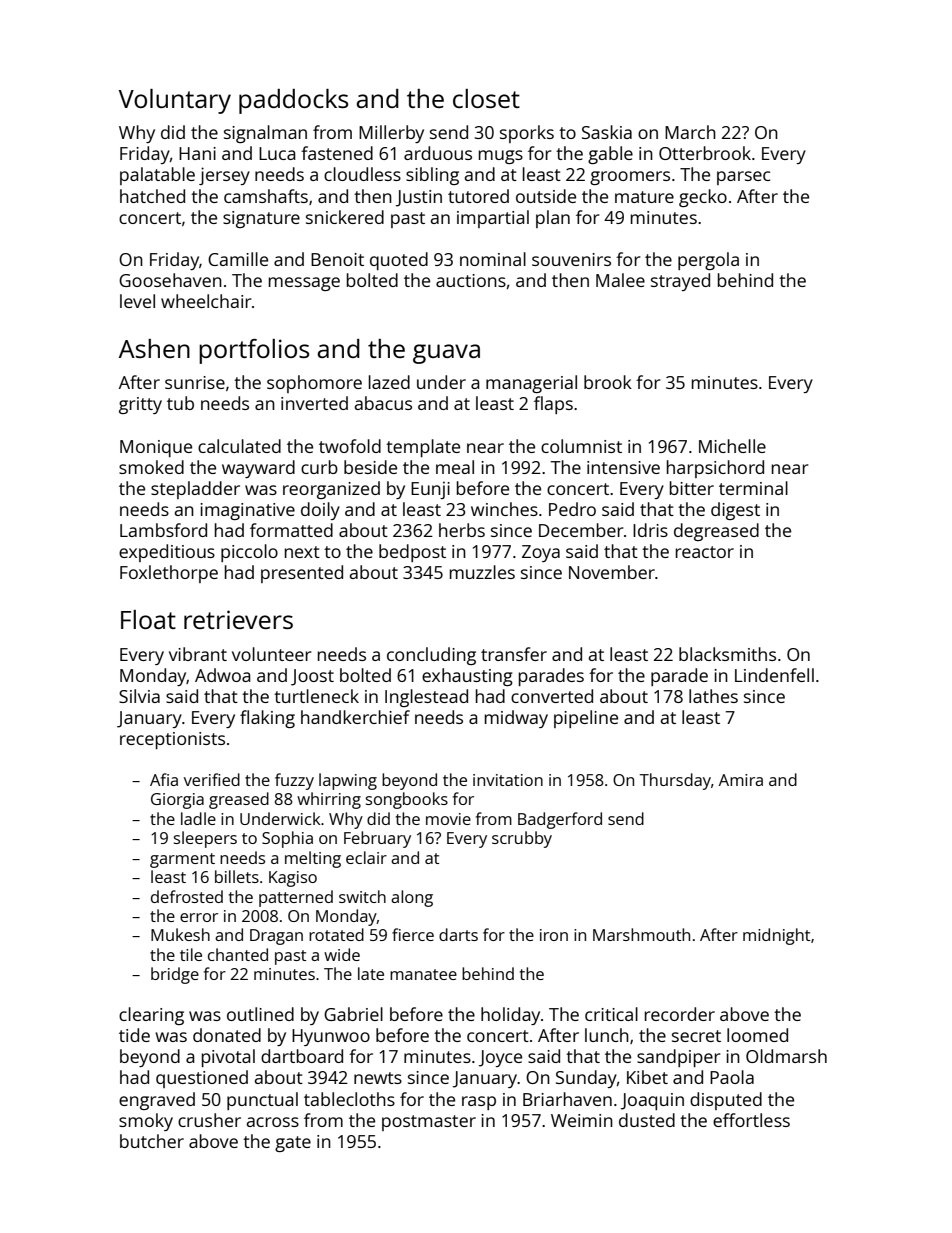 The width and height of the screenshot is (952, 1233). I want to click on manatee, so click(423, 974).
